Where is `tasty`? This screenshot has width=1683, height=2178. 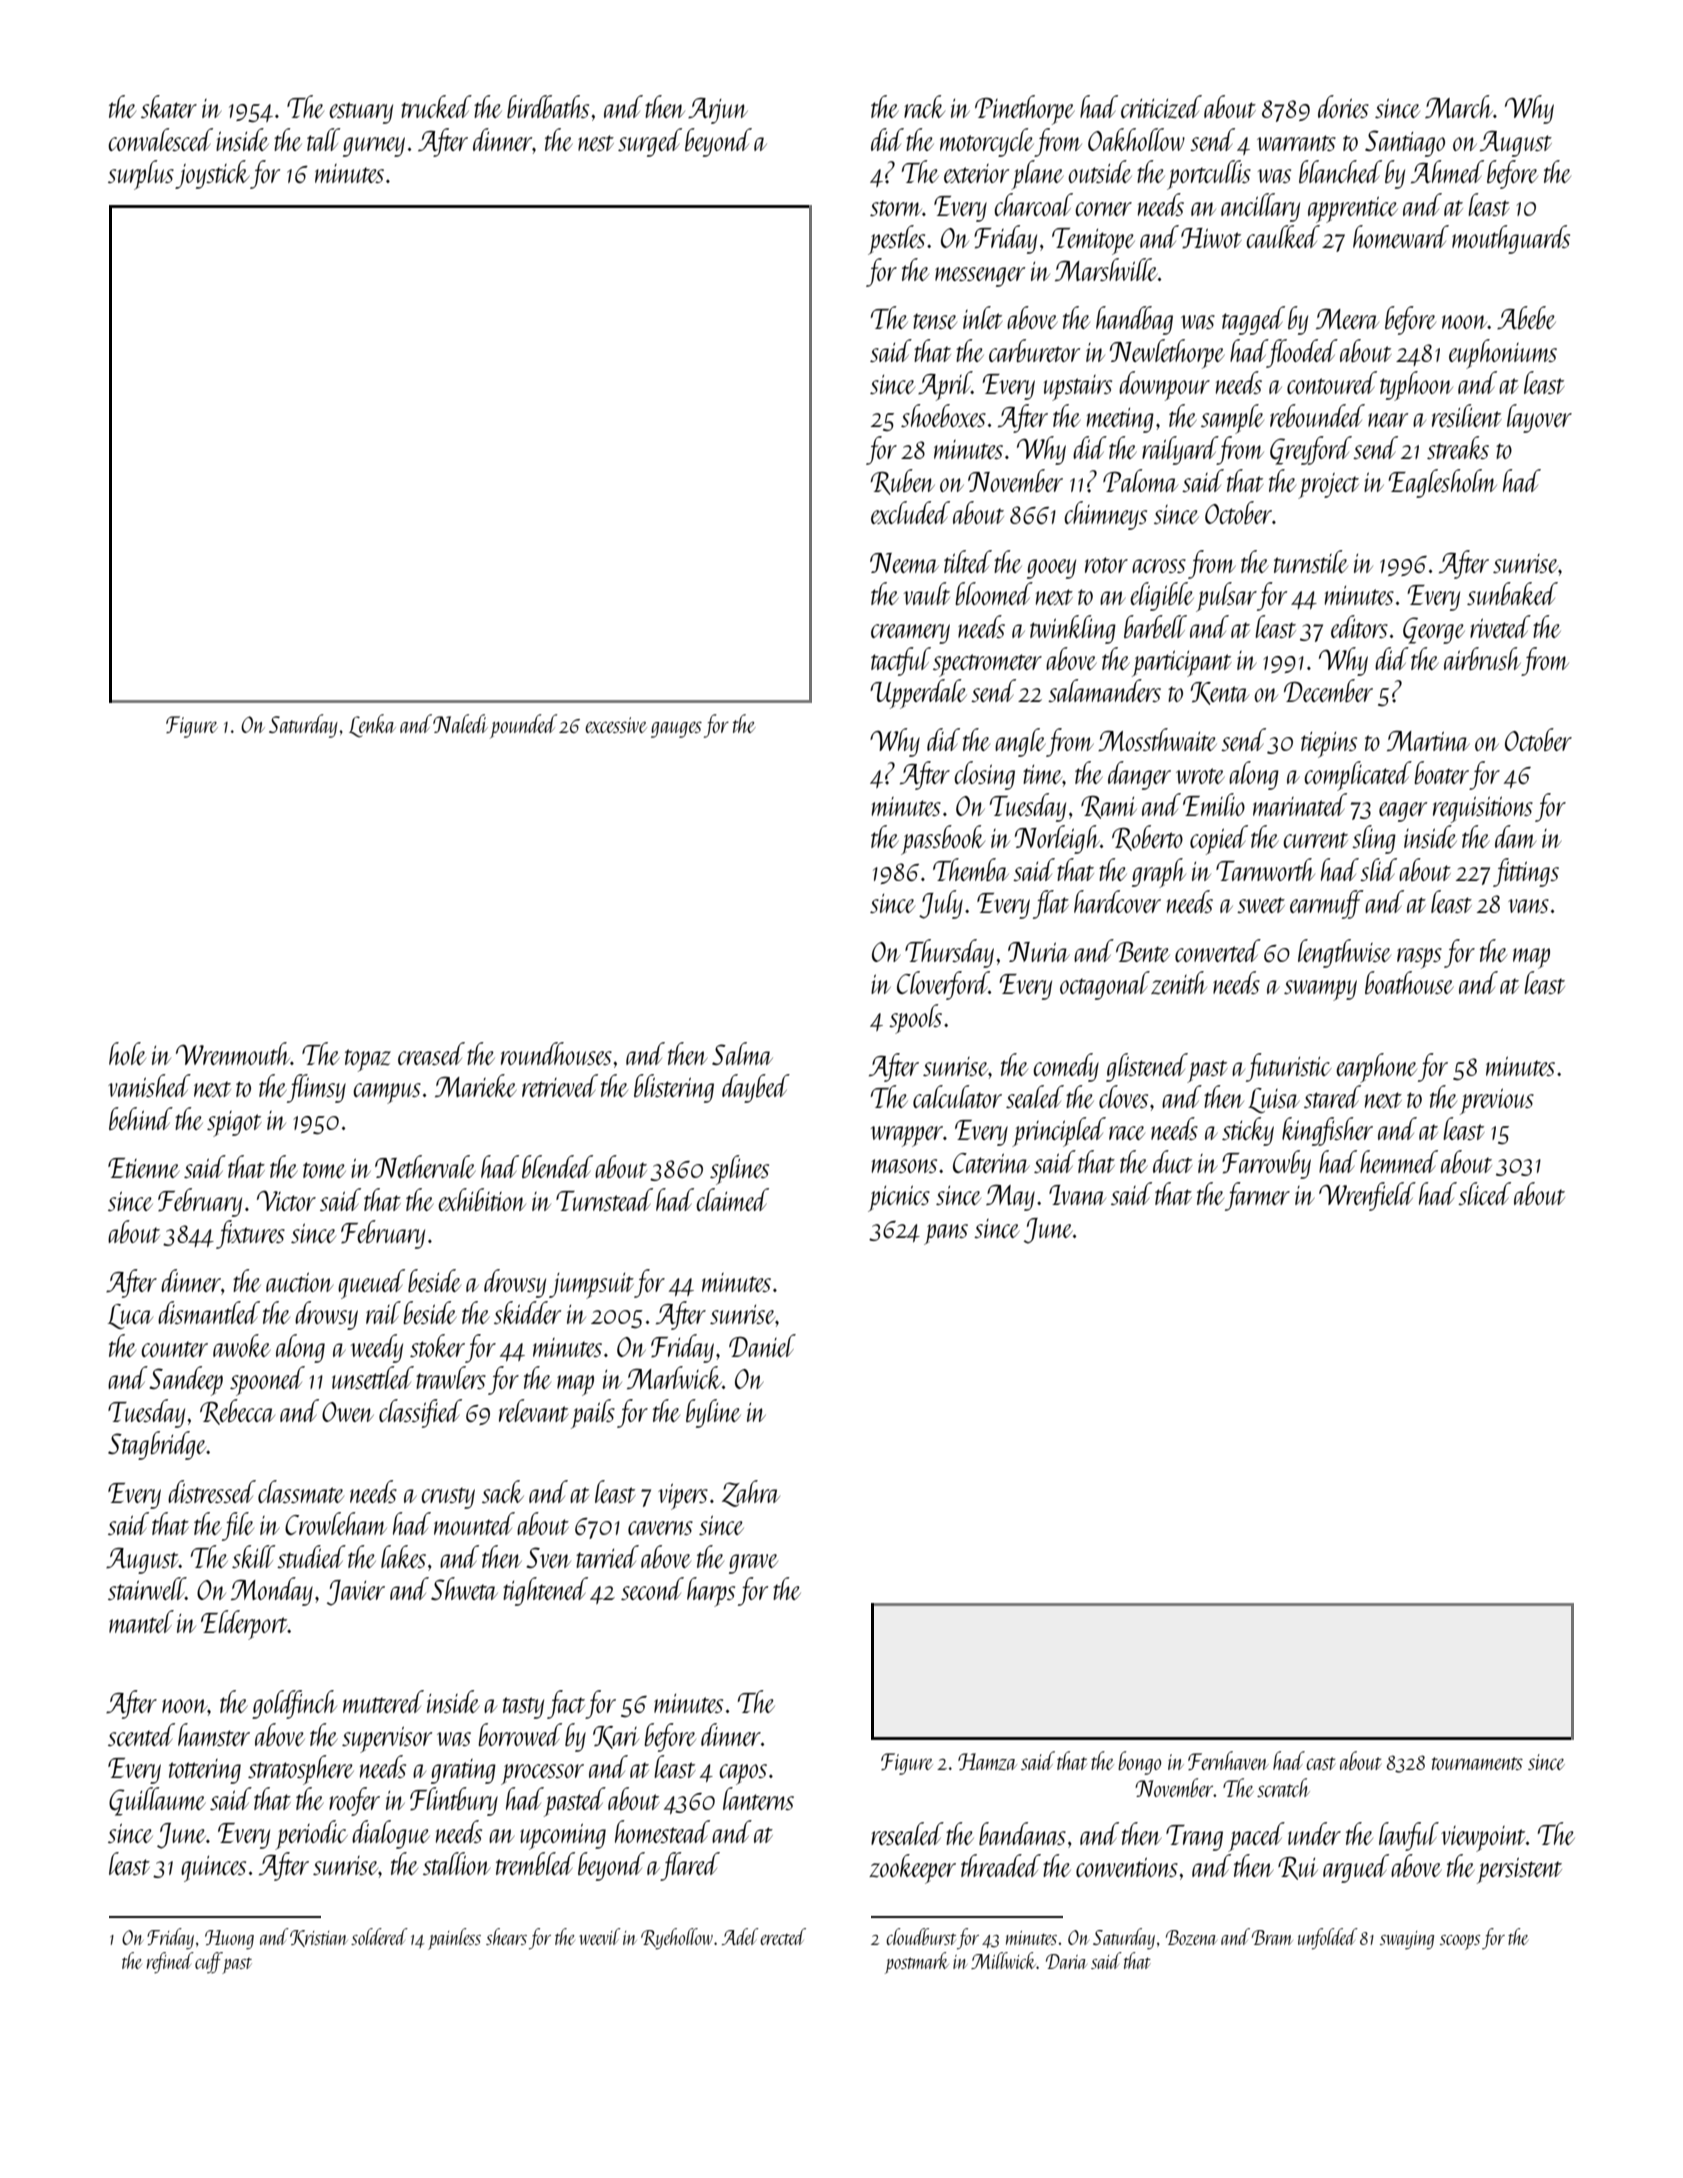
tasty is located at coordinates (523, 1708).
